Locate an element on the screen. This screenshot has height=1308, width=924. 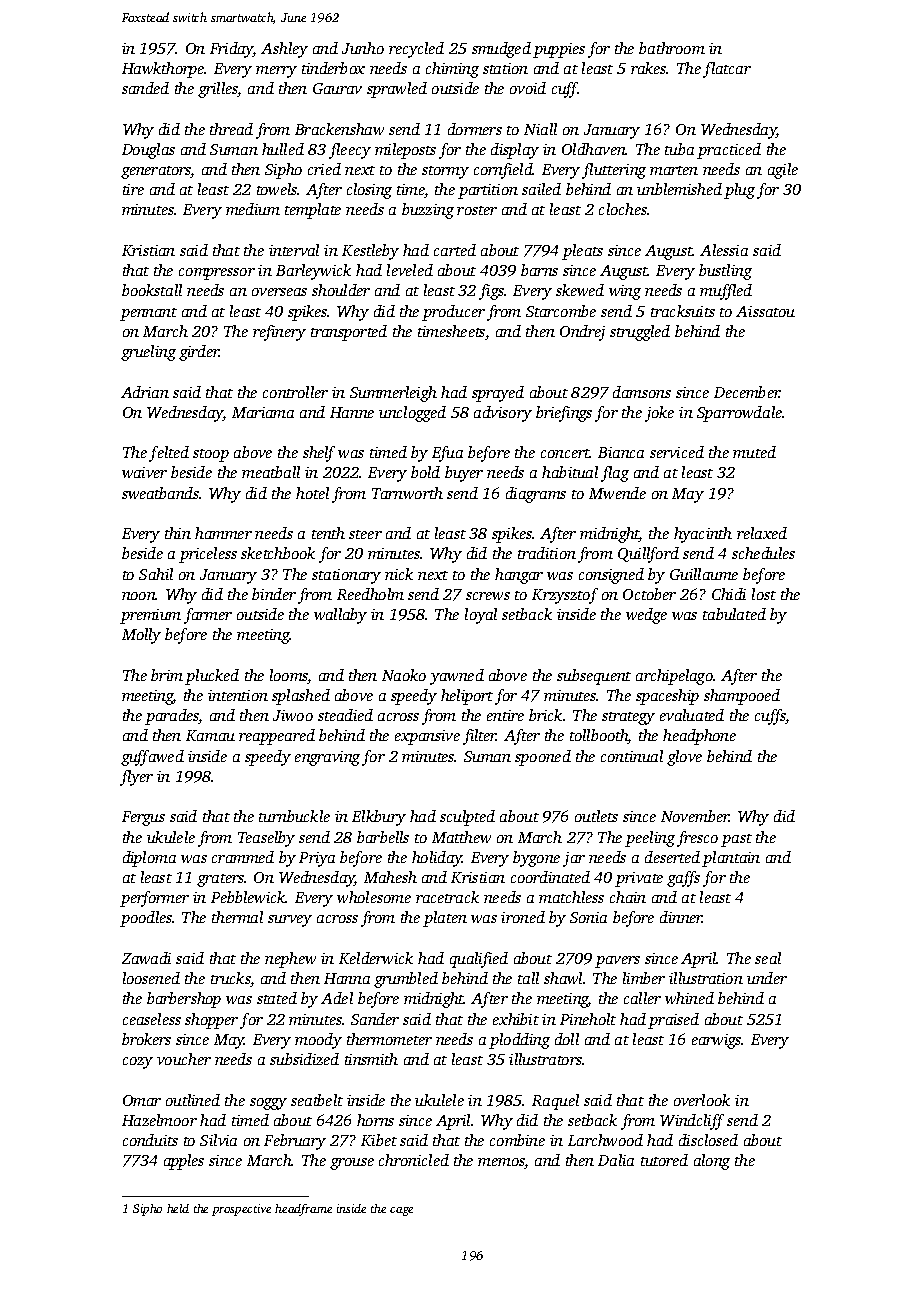
Elkbury is located at coordinates (379, 818).
